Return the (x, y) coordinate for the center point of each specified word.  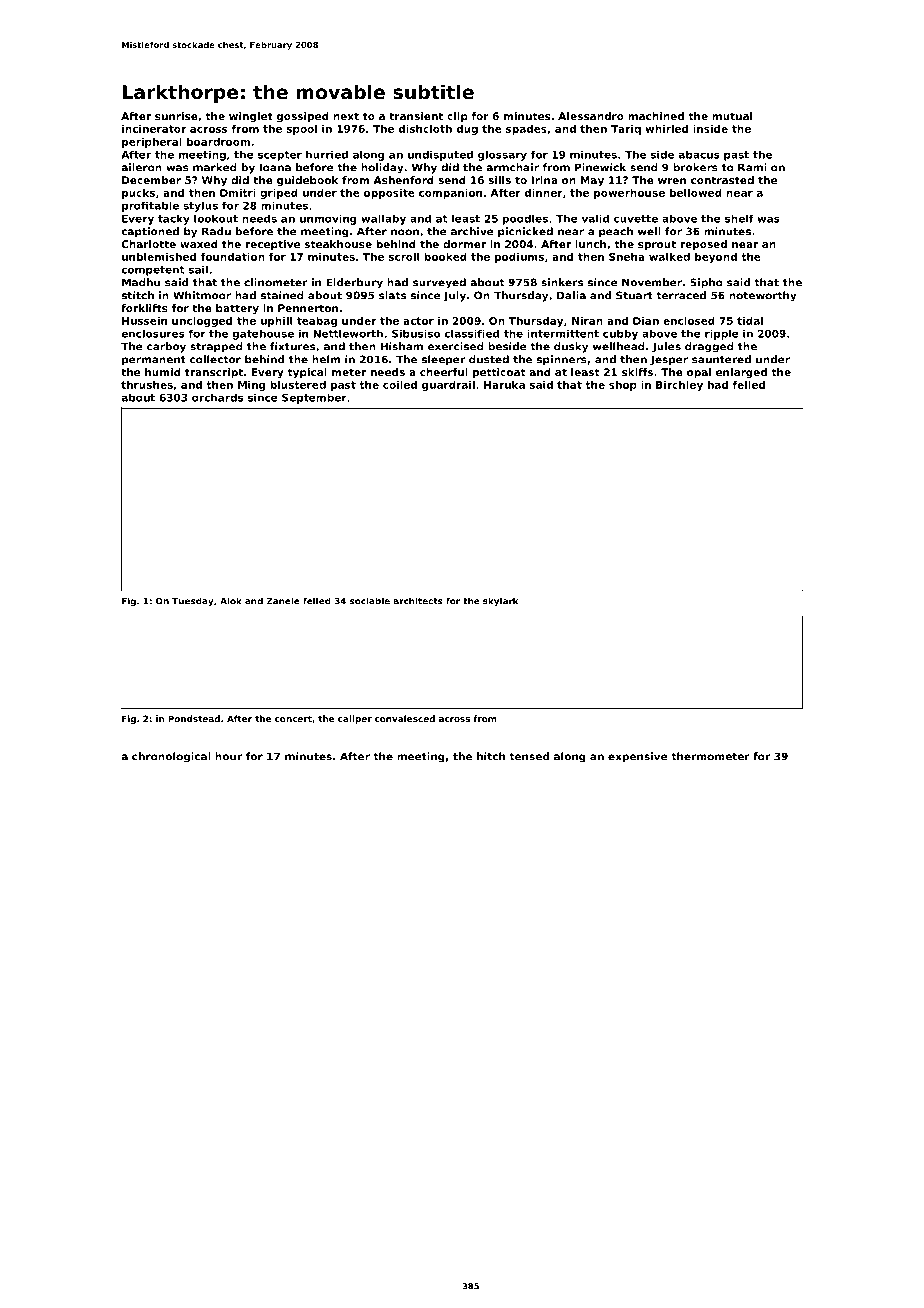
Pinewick (600, 167)
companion (450, 194)
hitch (491, 756)
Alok (231, 601)
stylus (200, 207)
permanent (154, 361)
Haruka (504, 385)
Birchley (679, 386)
